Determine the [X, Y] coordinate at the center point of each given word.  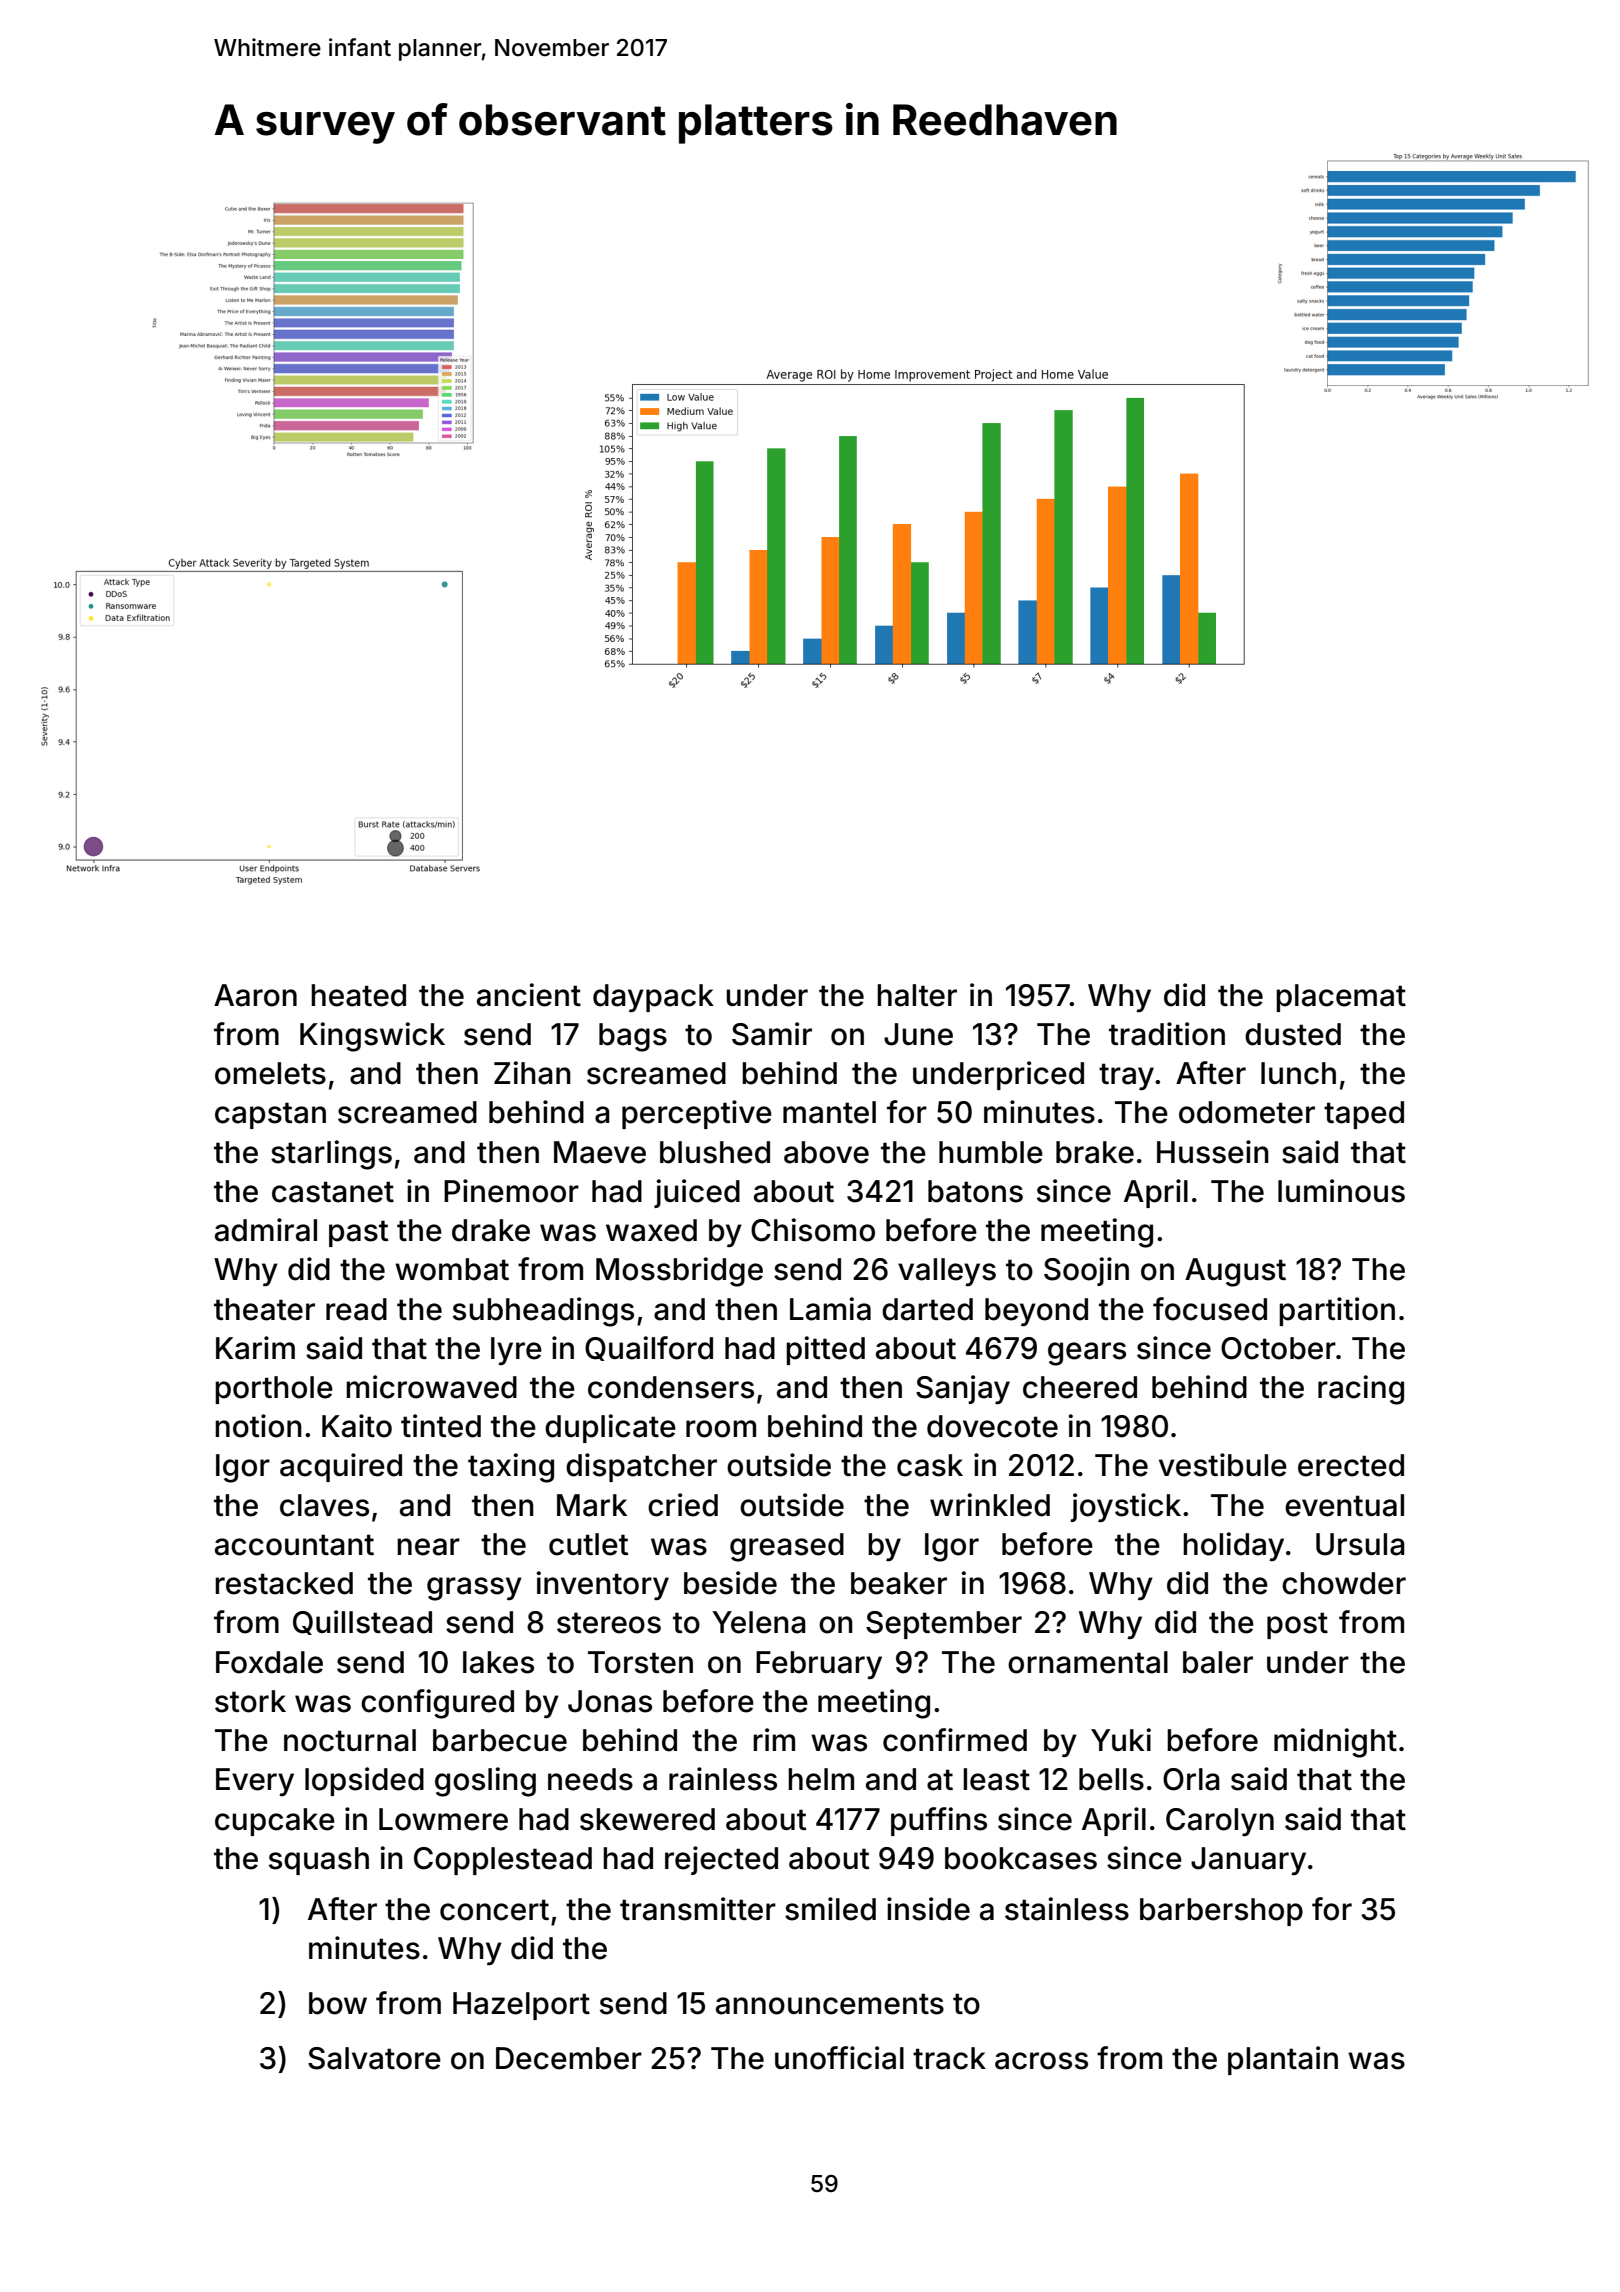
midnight [1335, 1743]
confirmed [955, 1740]
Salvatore [374, 2058]
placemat [1341, 998]
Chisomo [813, 1230]
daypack [653, 998]
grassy [474, 1589]
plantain [1283, 2060]
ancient [529, 995]
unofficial [839, 2058]
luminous [1341, 1191]
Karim [255, 1348]
